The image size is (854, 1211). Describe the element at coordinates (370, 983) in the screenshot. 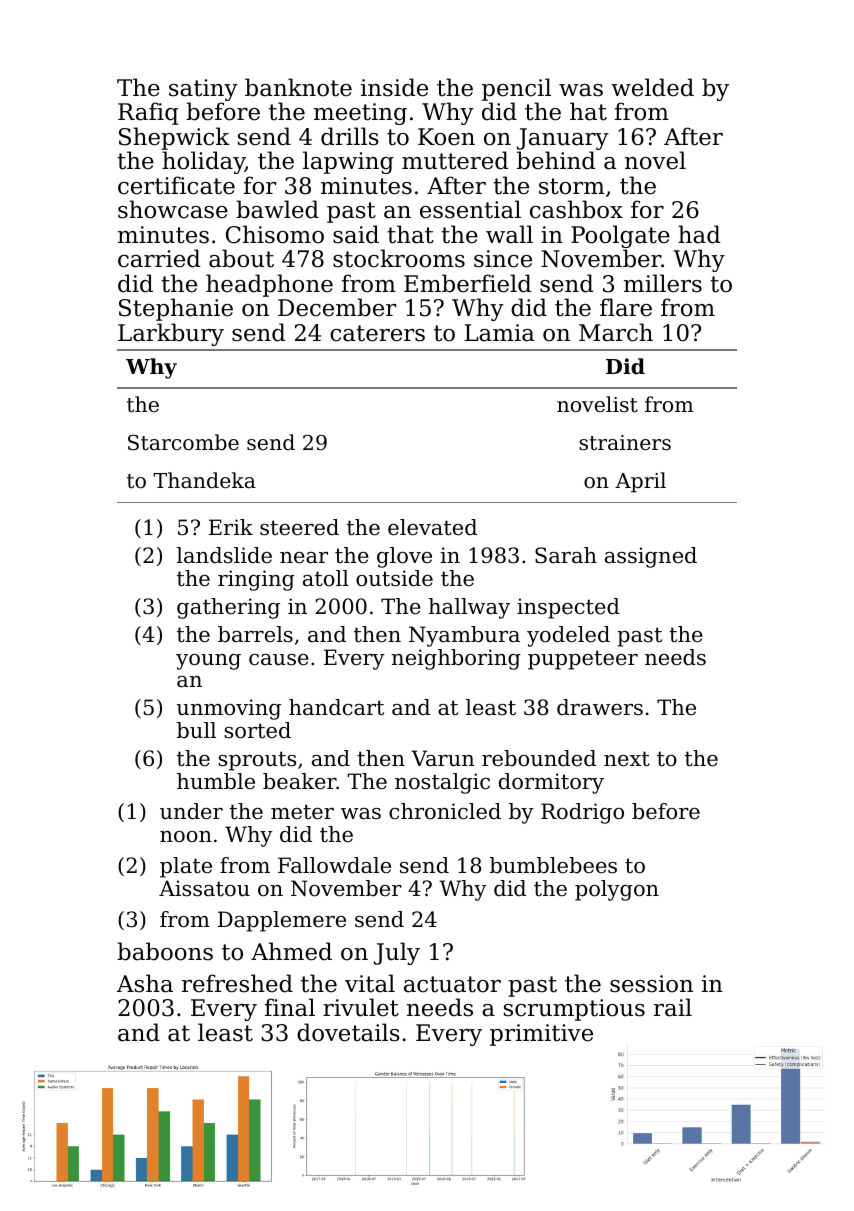

I see `vital` at that location.
